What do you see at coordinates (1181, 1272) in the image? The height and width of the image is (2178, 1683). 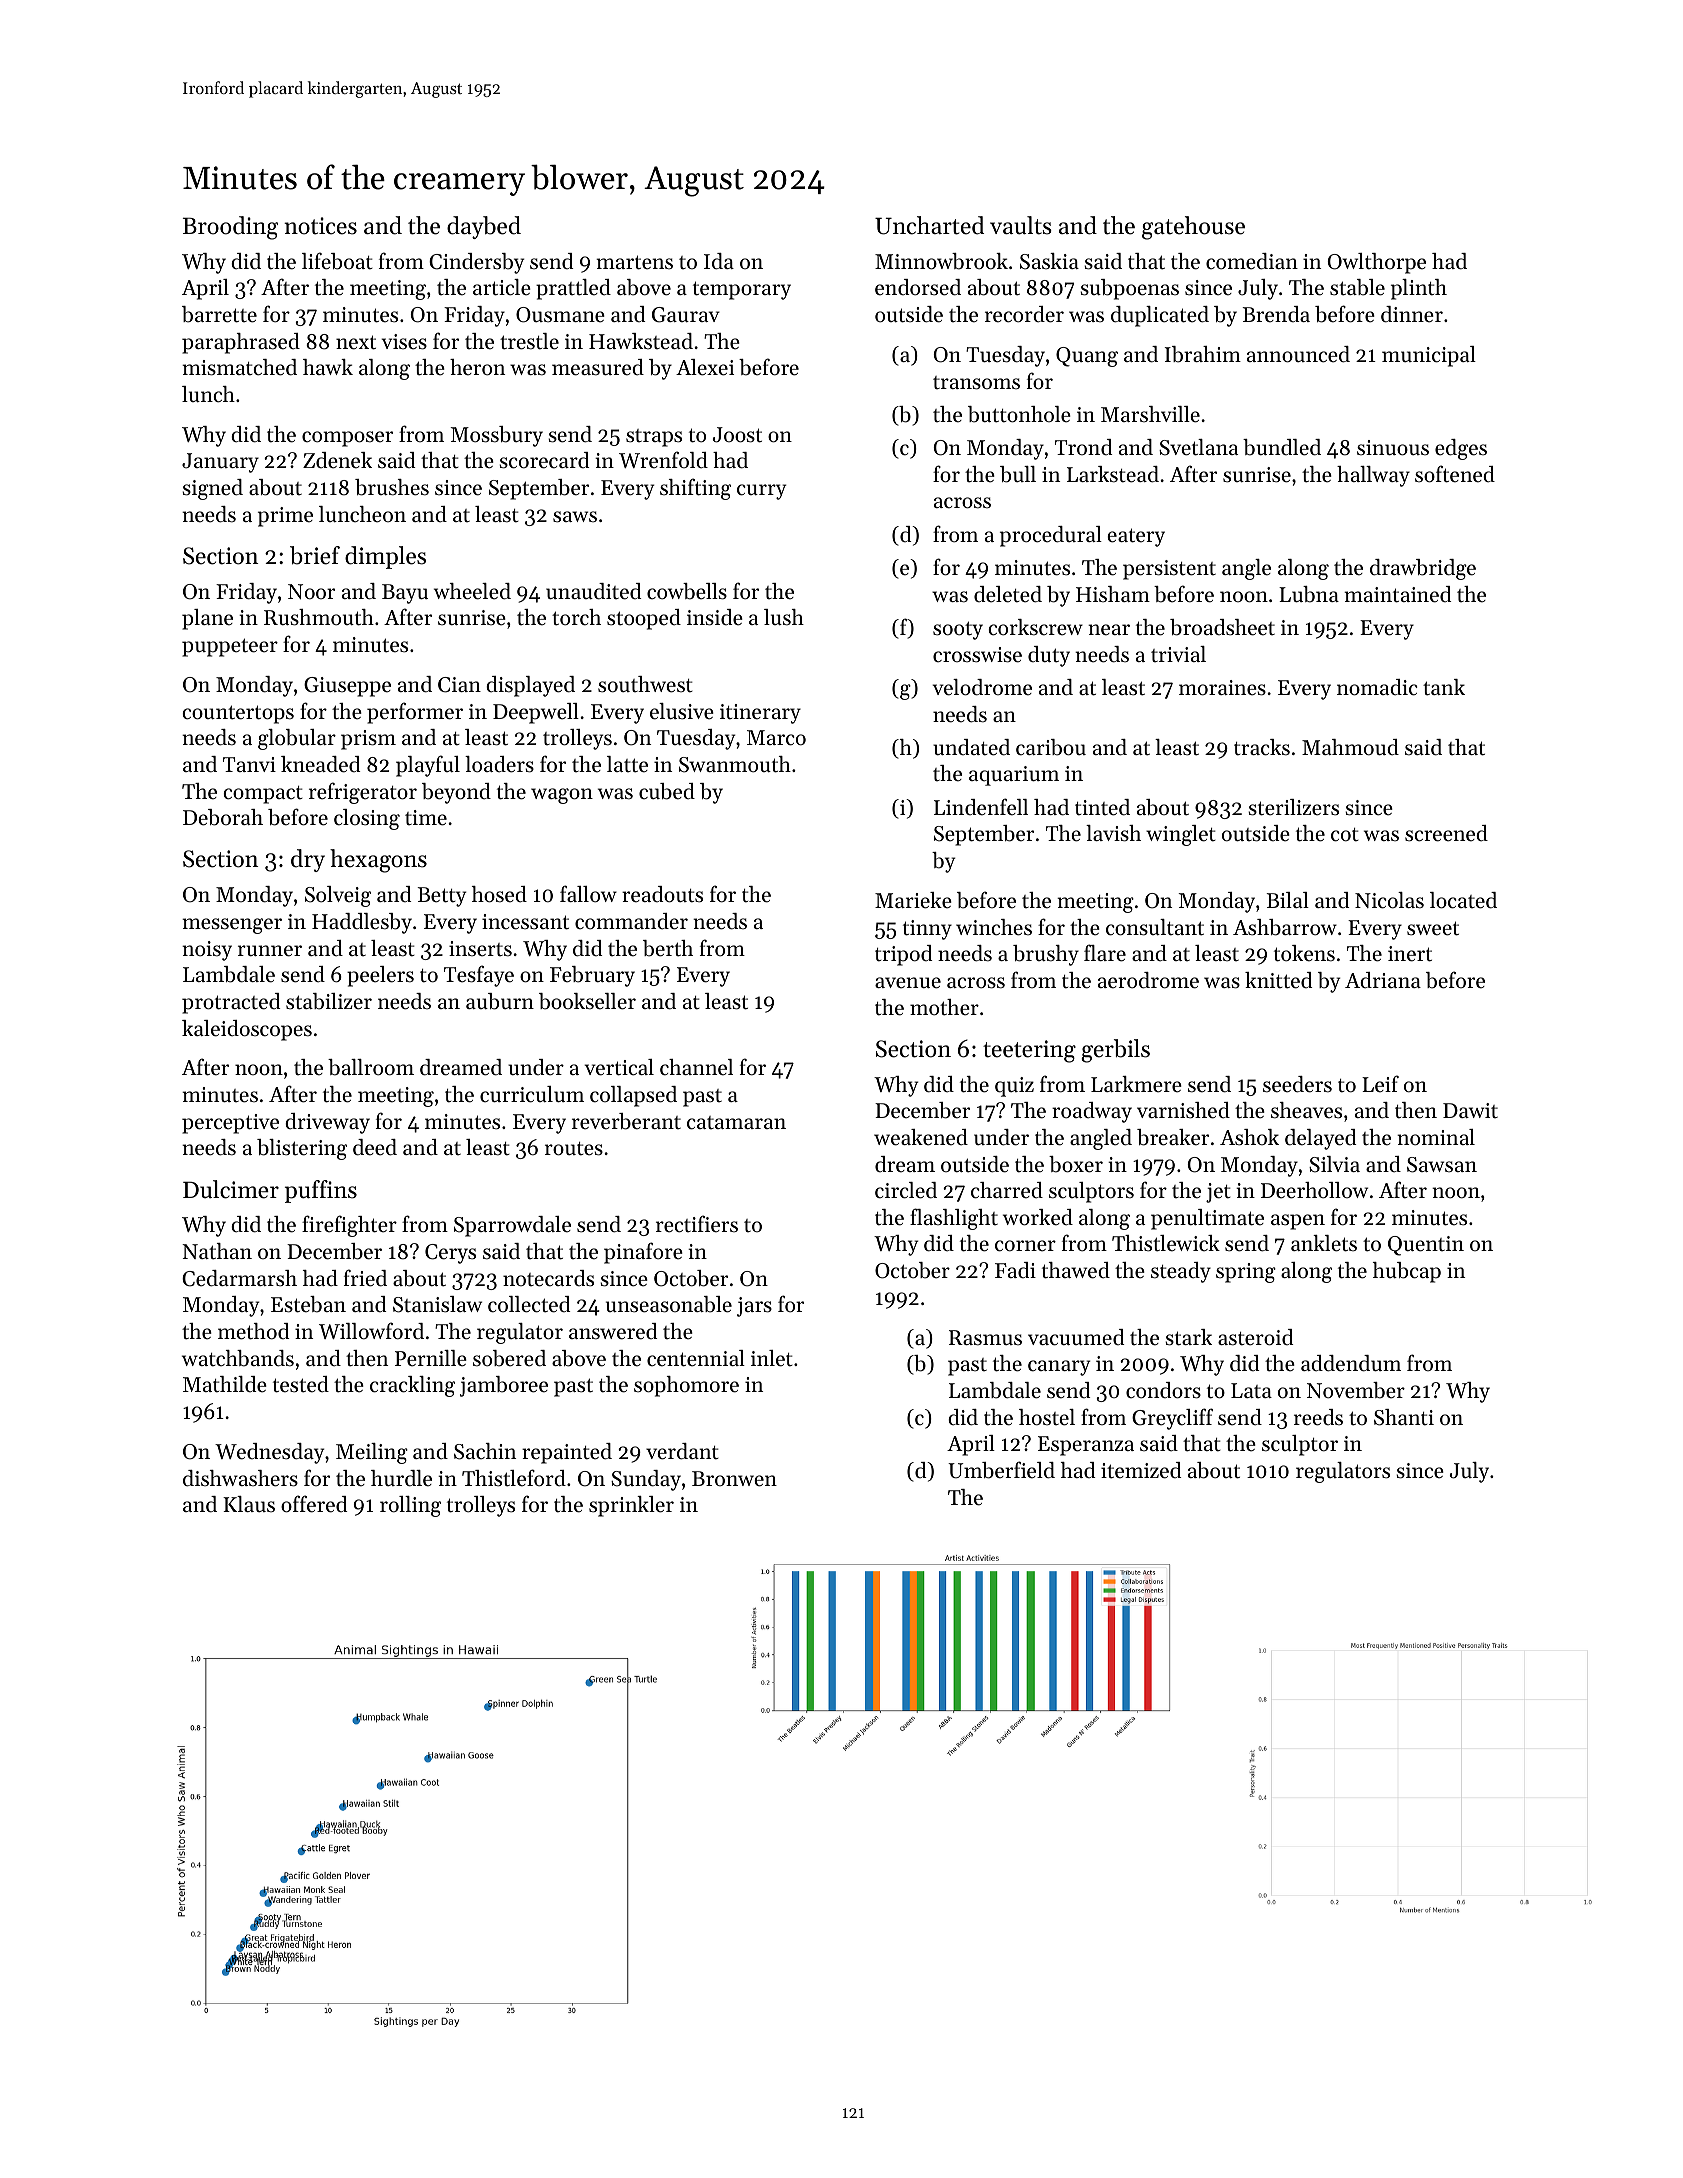 I see `steady` at bounding box center [1181, 1272].
